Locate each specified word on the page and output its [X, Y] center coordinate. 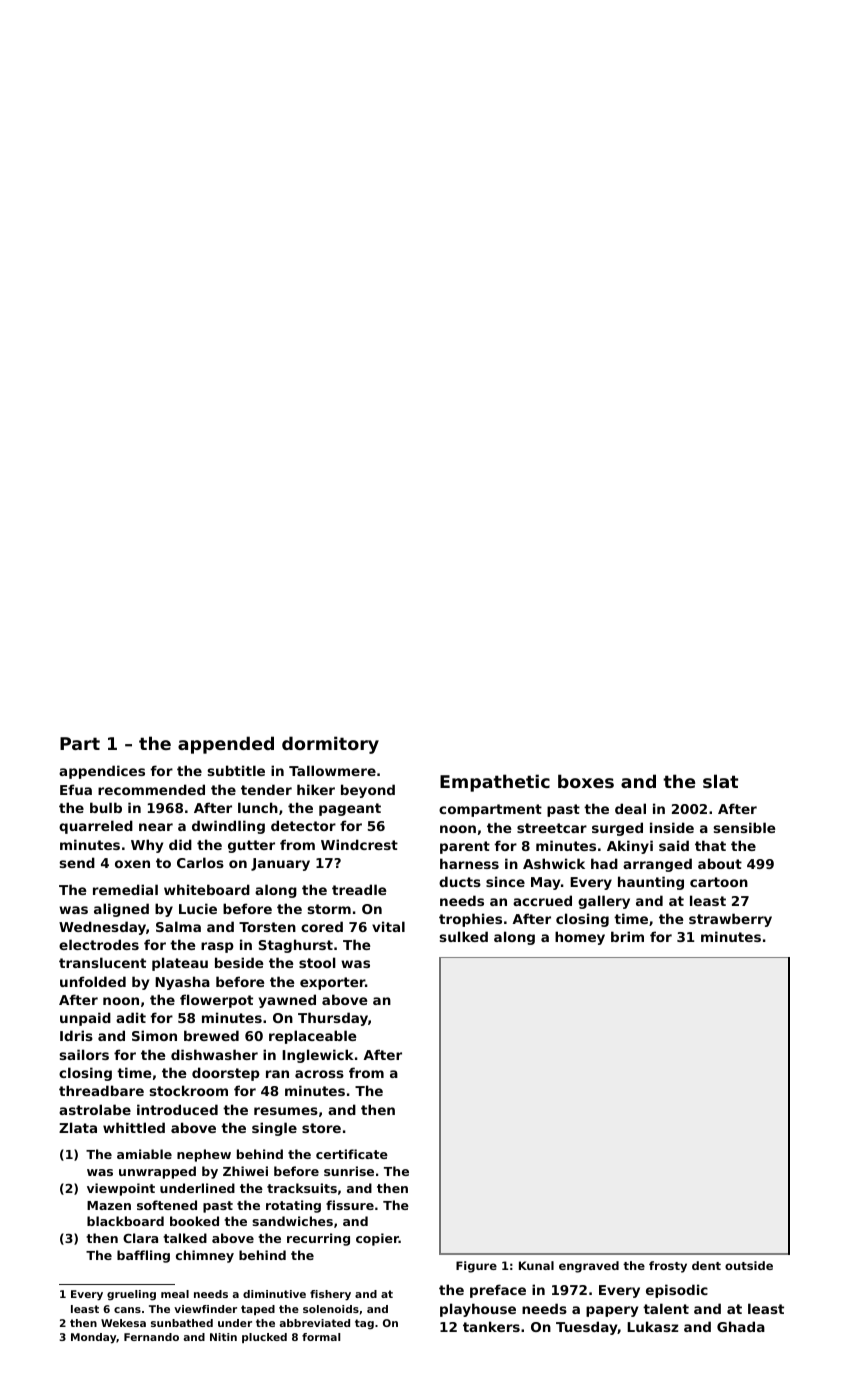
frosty [668, 1267]
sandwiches [292, 1221]
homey [580, 938]
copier [377, 1239]
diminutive [274, 1294]
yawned [287, 1001]
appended [226, 745]
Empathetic [495, 783]
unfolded [93, 981]
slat [720, 781]
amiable [144, 1154]
